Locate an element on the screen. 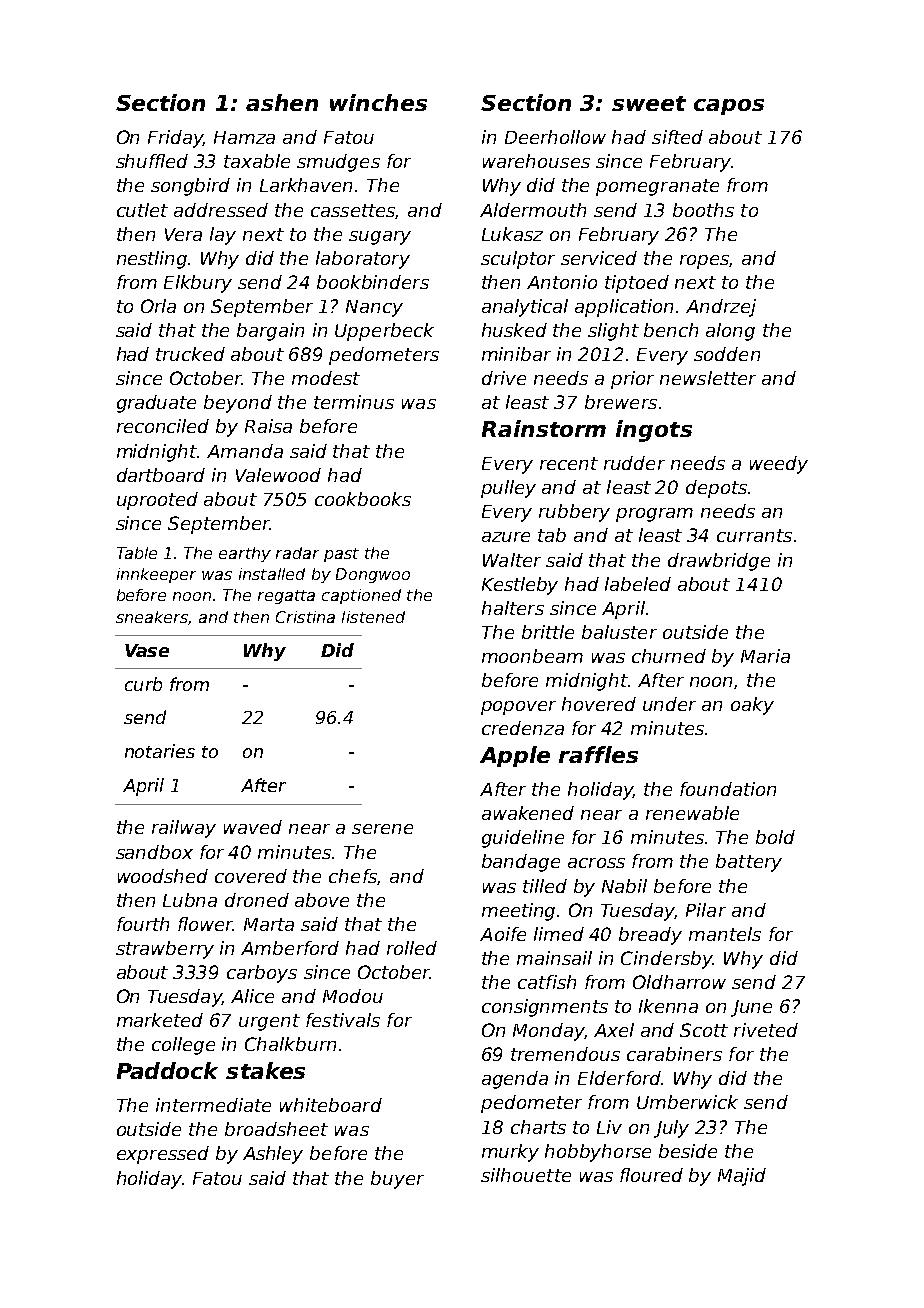  pulley is located at coordinates (508, 489).
